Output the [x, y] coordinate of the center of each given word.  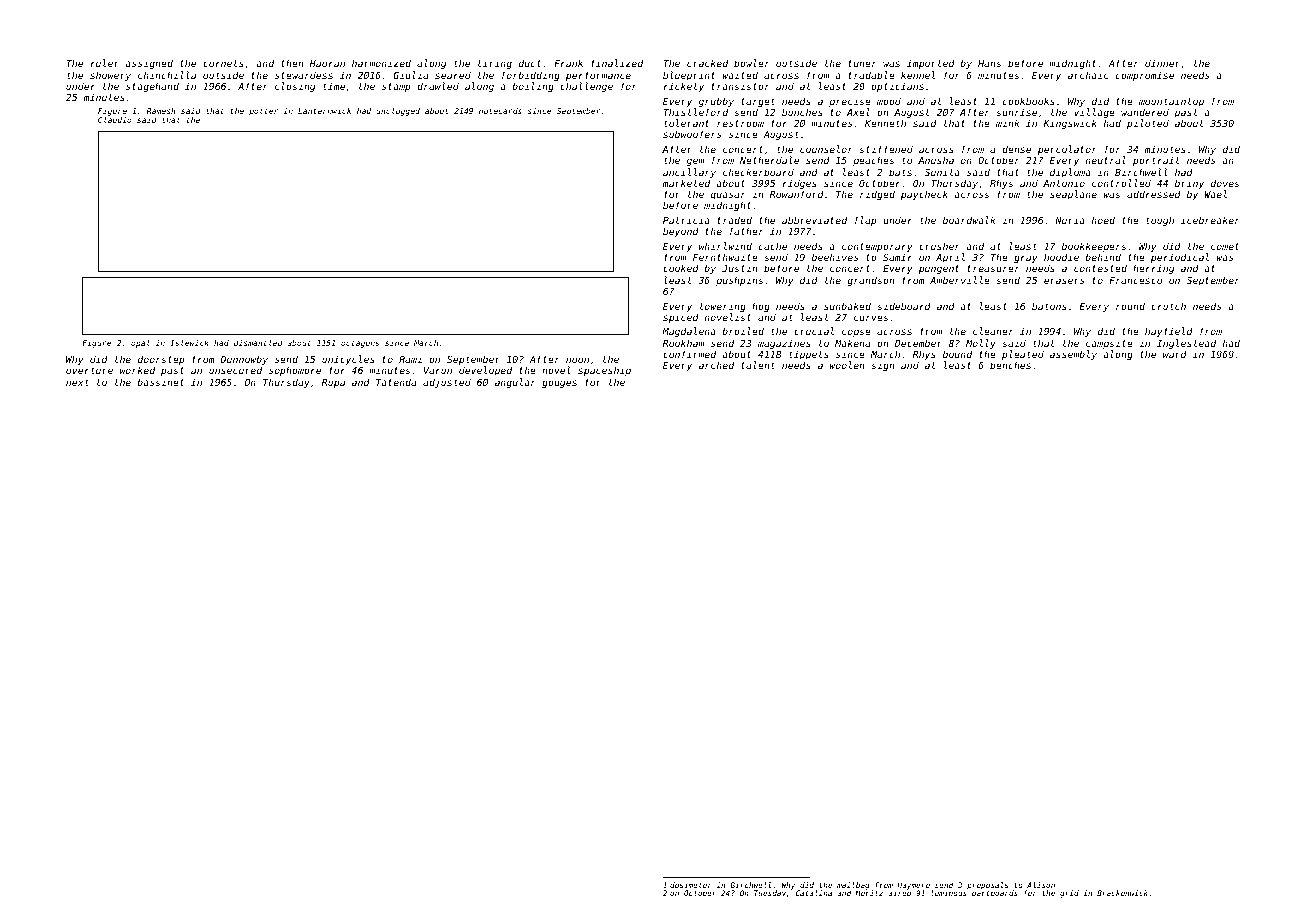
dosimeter [691, 885]
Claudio [115, 120]
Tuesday [770, 894]
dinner [1162, 63]
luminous [949, 893]
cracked [707, 63]
